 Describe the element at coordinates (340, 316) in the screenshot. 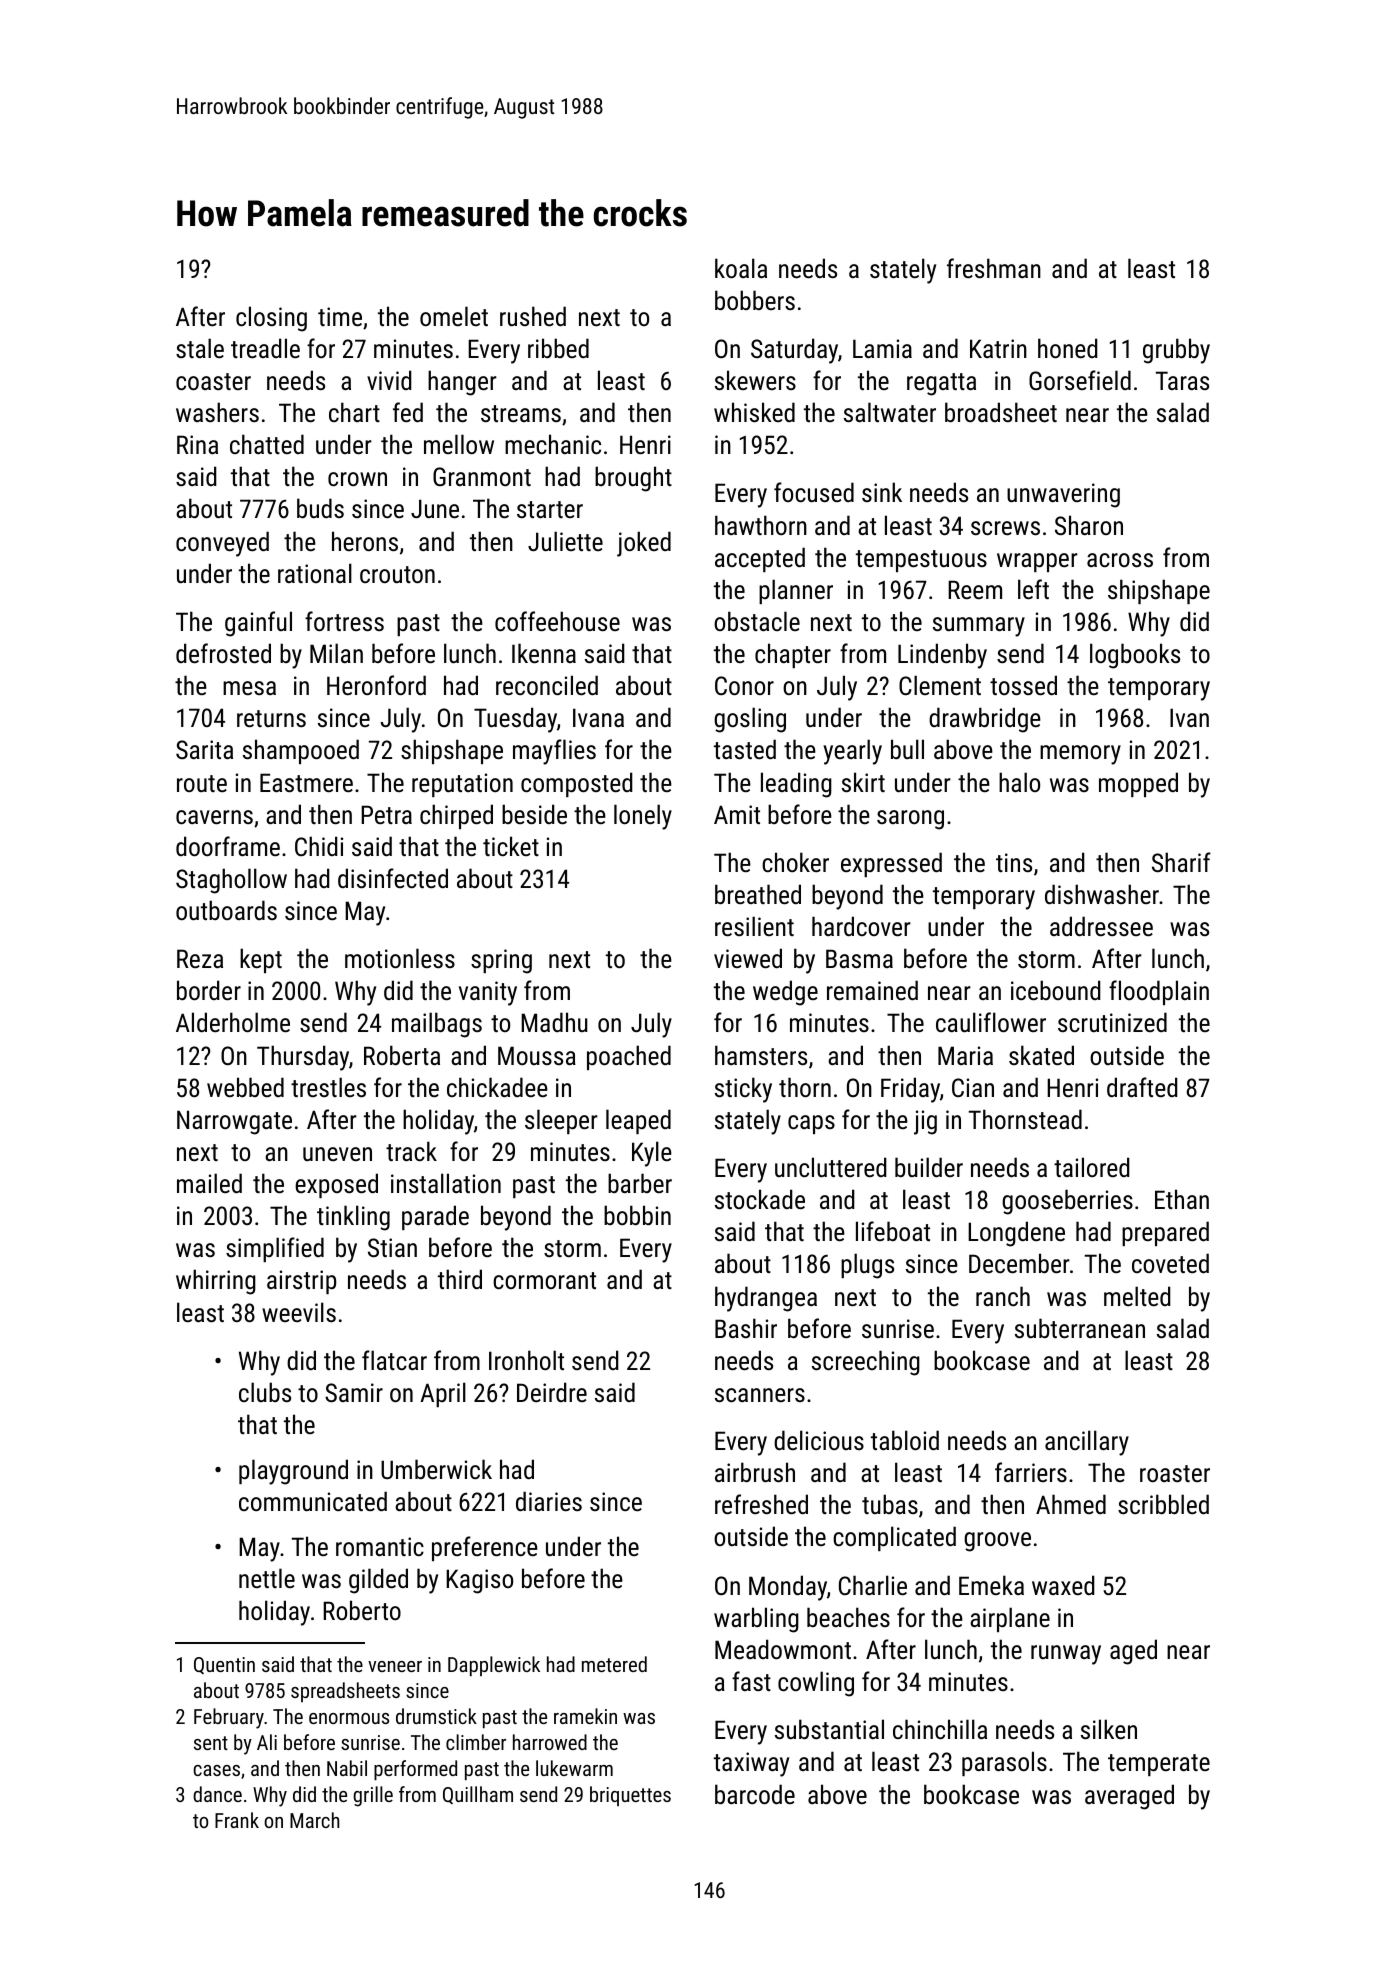

I see `time` at that location.
